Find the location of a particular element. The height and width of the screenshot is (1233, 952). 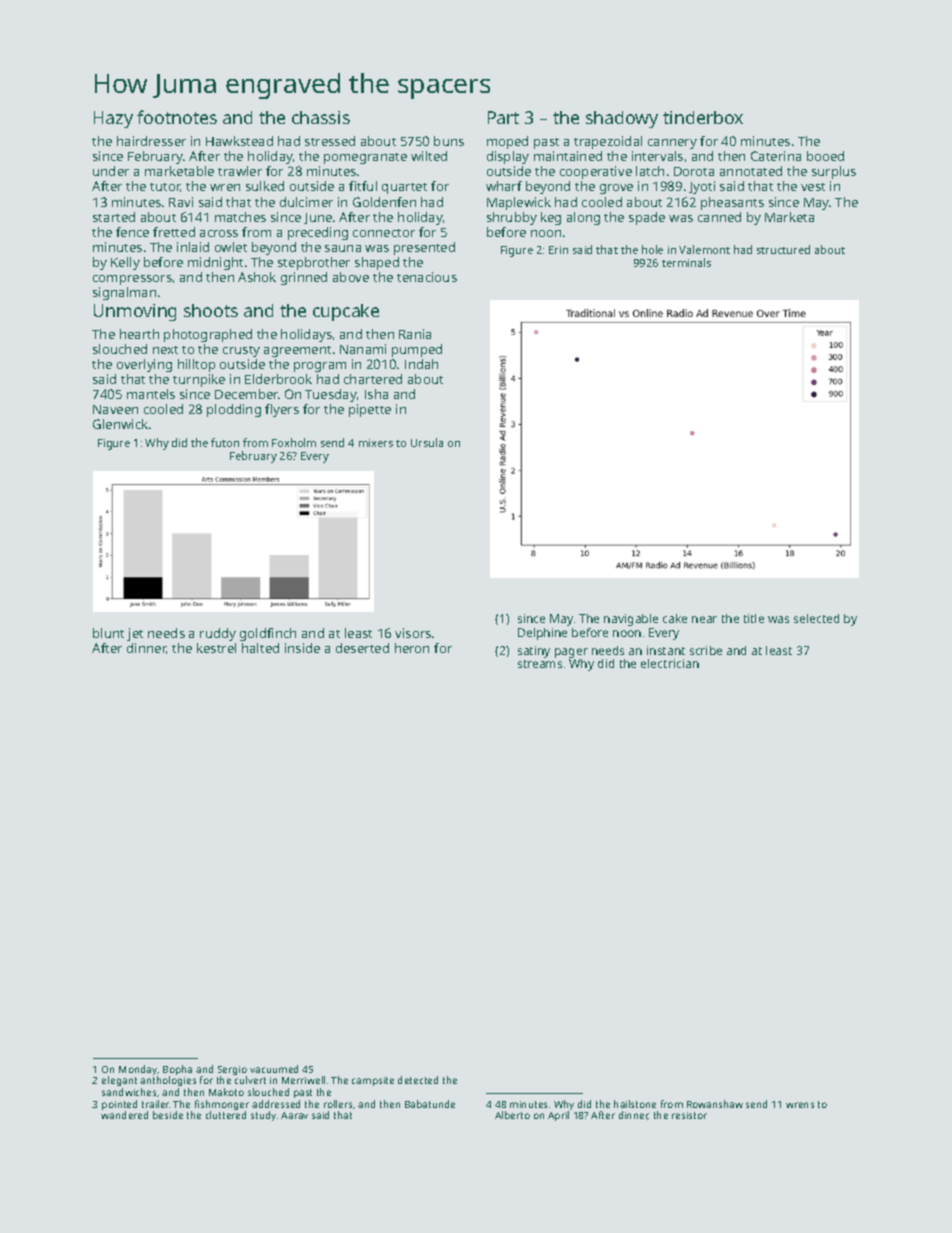

resistor is located at coordinates (689, 1115).
